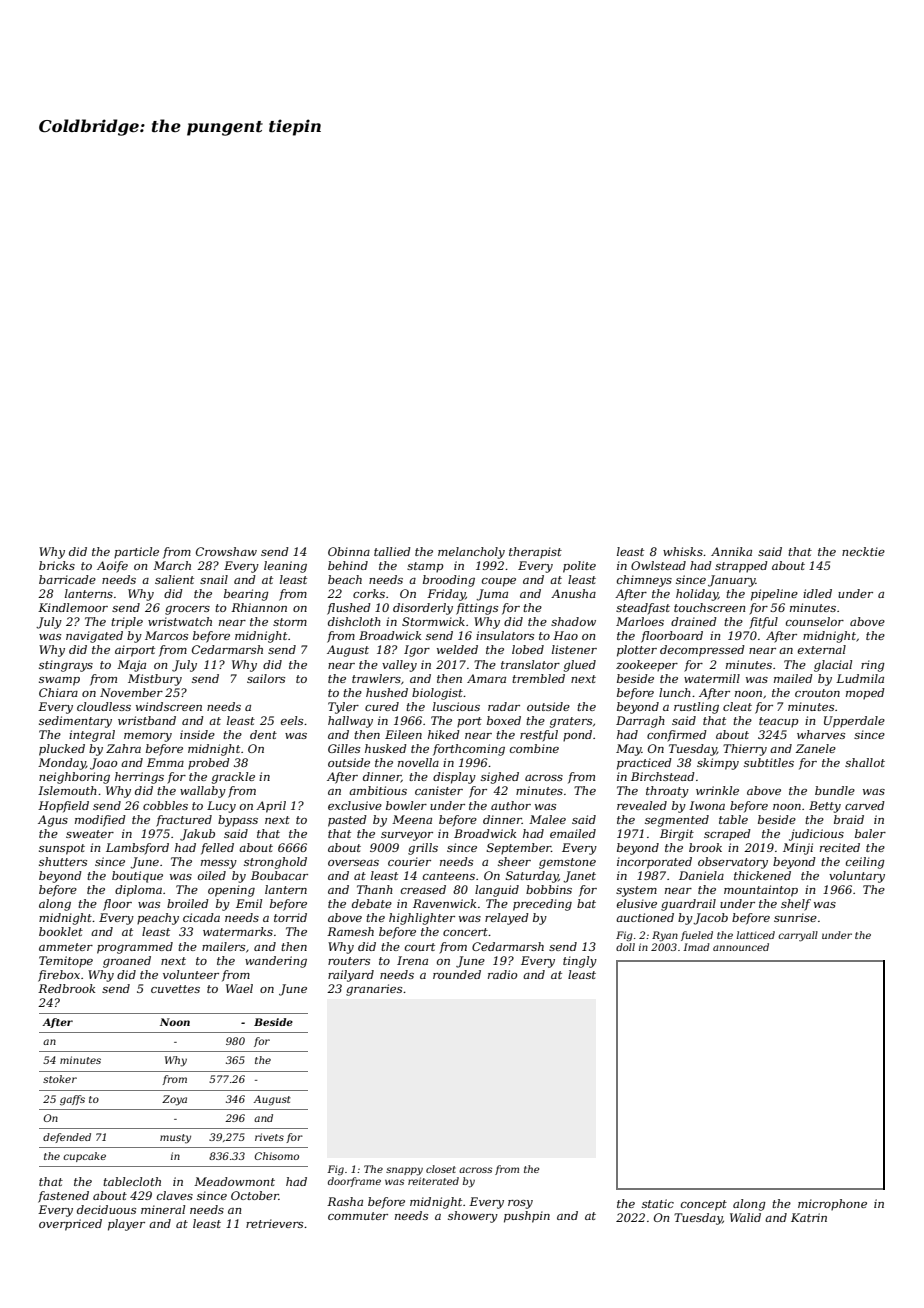 The image size is (924, 1308). What do you see at coordinates (745, 750) in the image?
I see `Thierry` at bounding box center [745, 750].
